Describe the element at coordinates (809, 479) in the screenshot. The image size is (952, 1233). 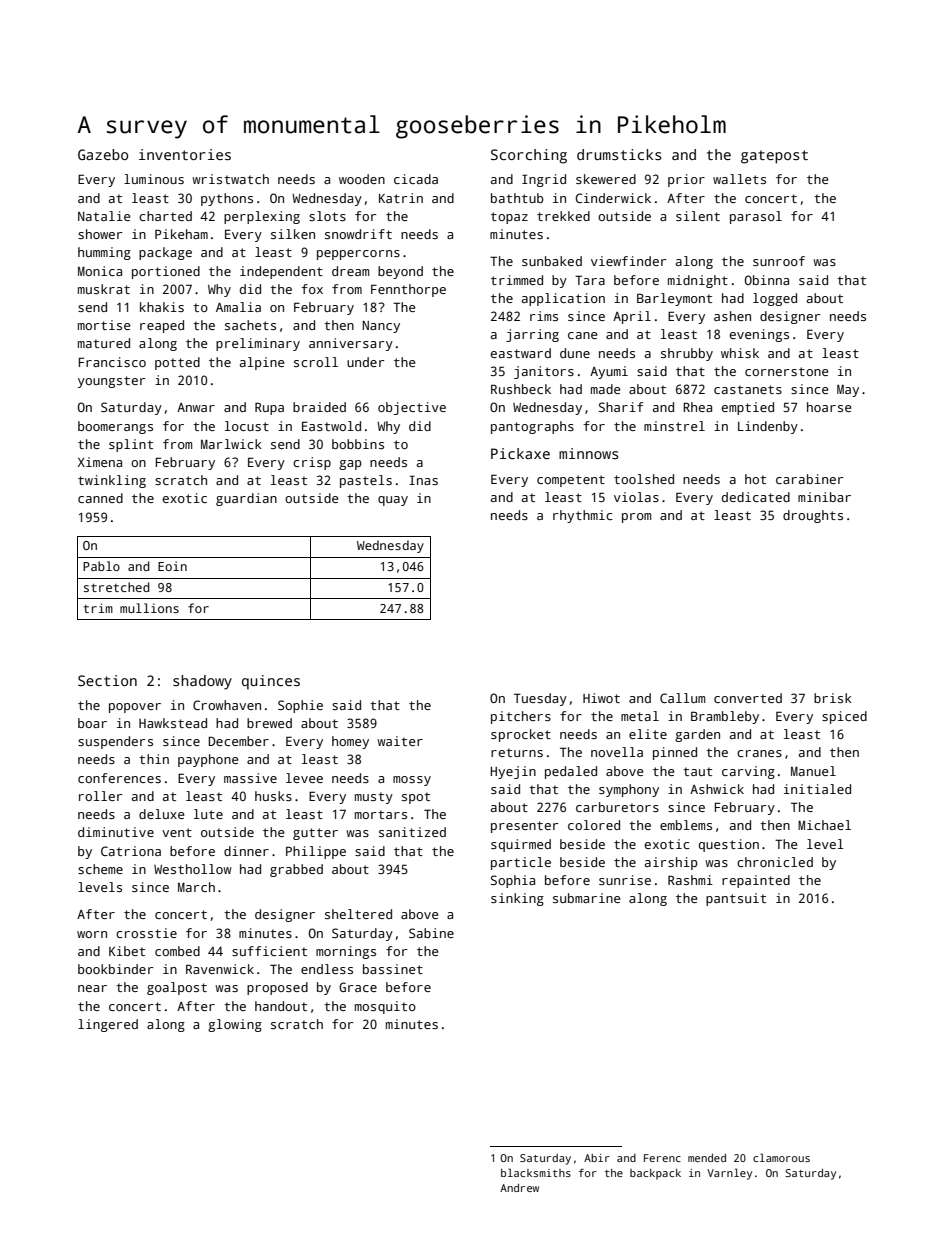
I see `carabiner` at that location.
